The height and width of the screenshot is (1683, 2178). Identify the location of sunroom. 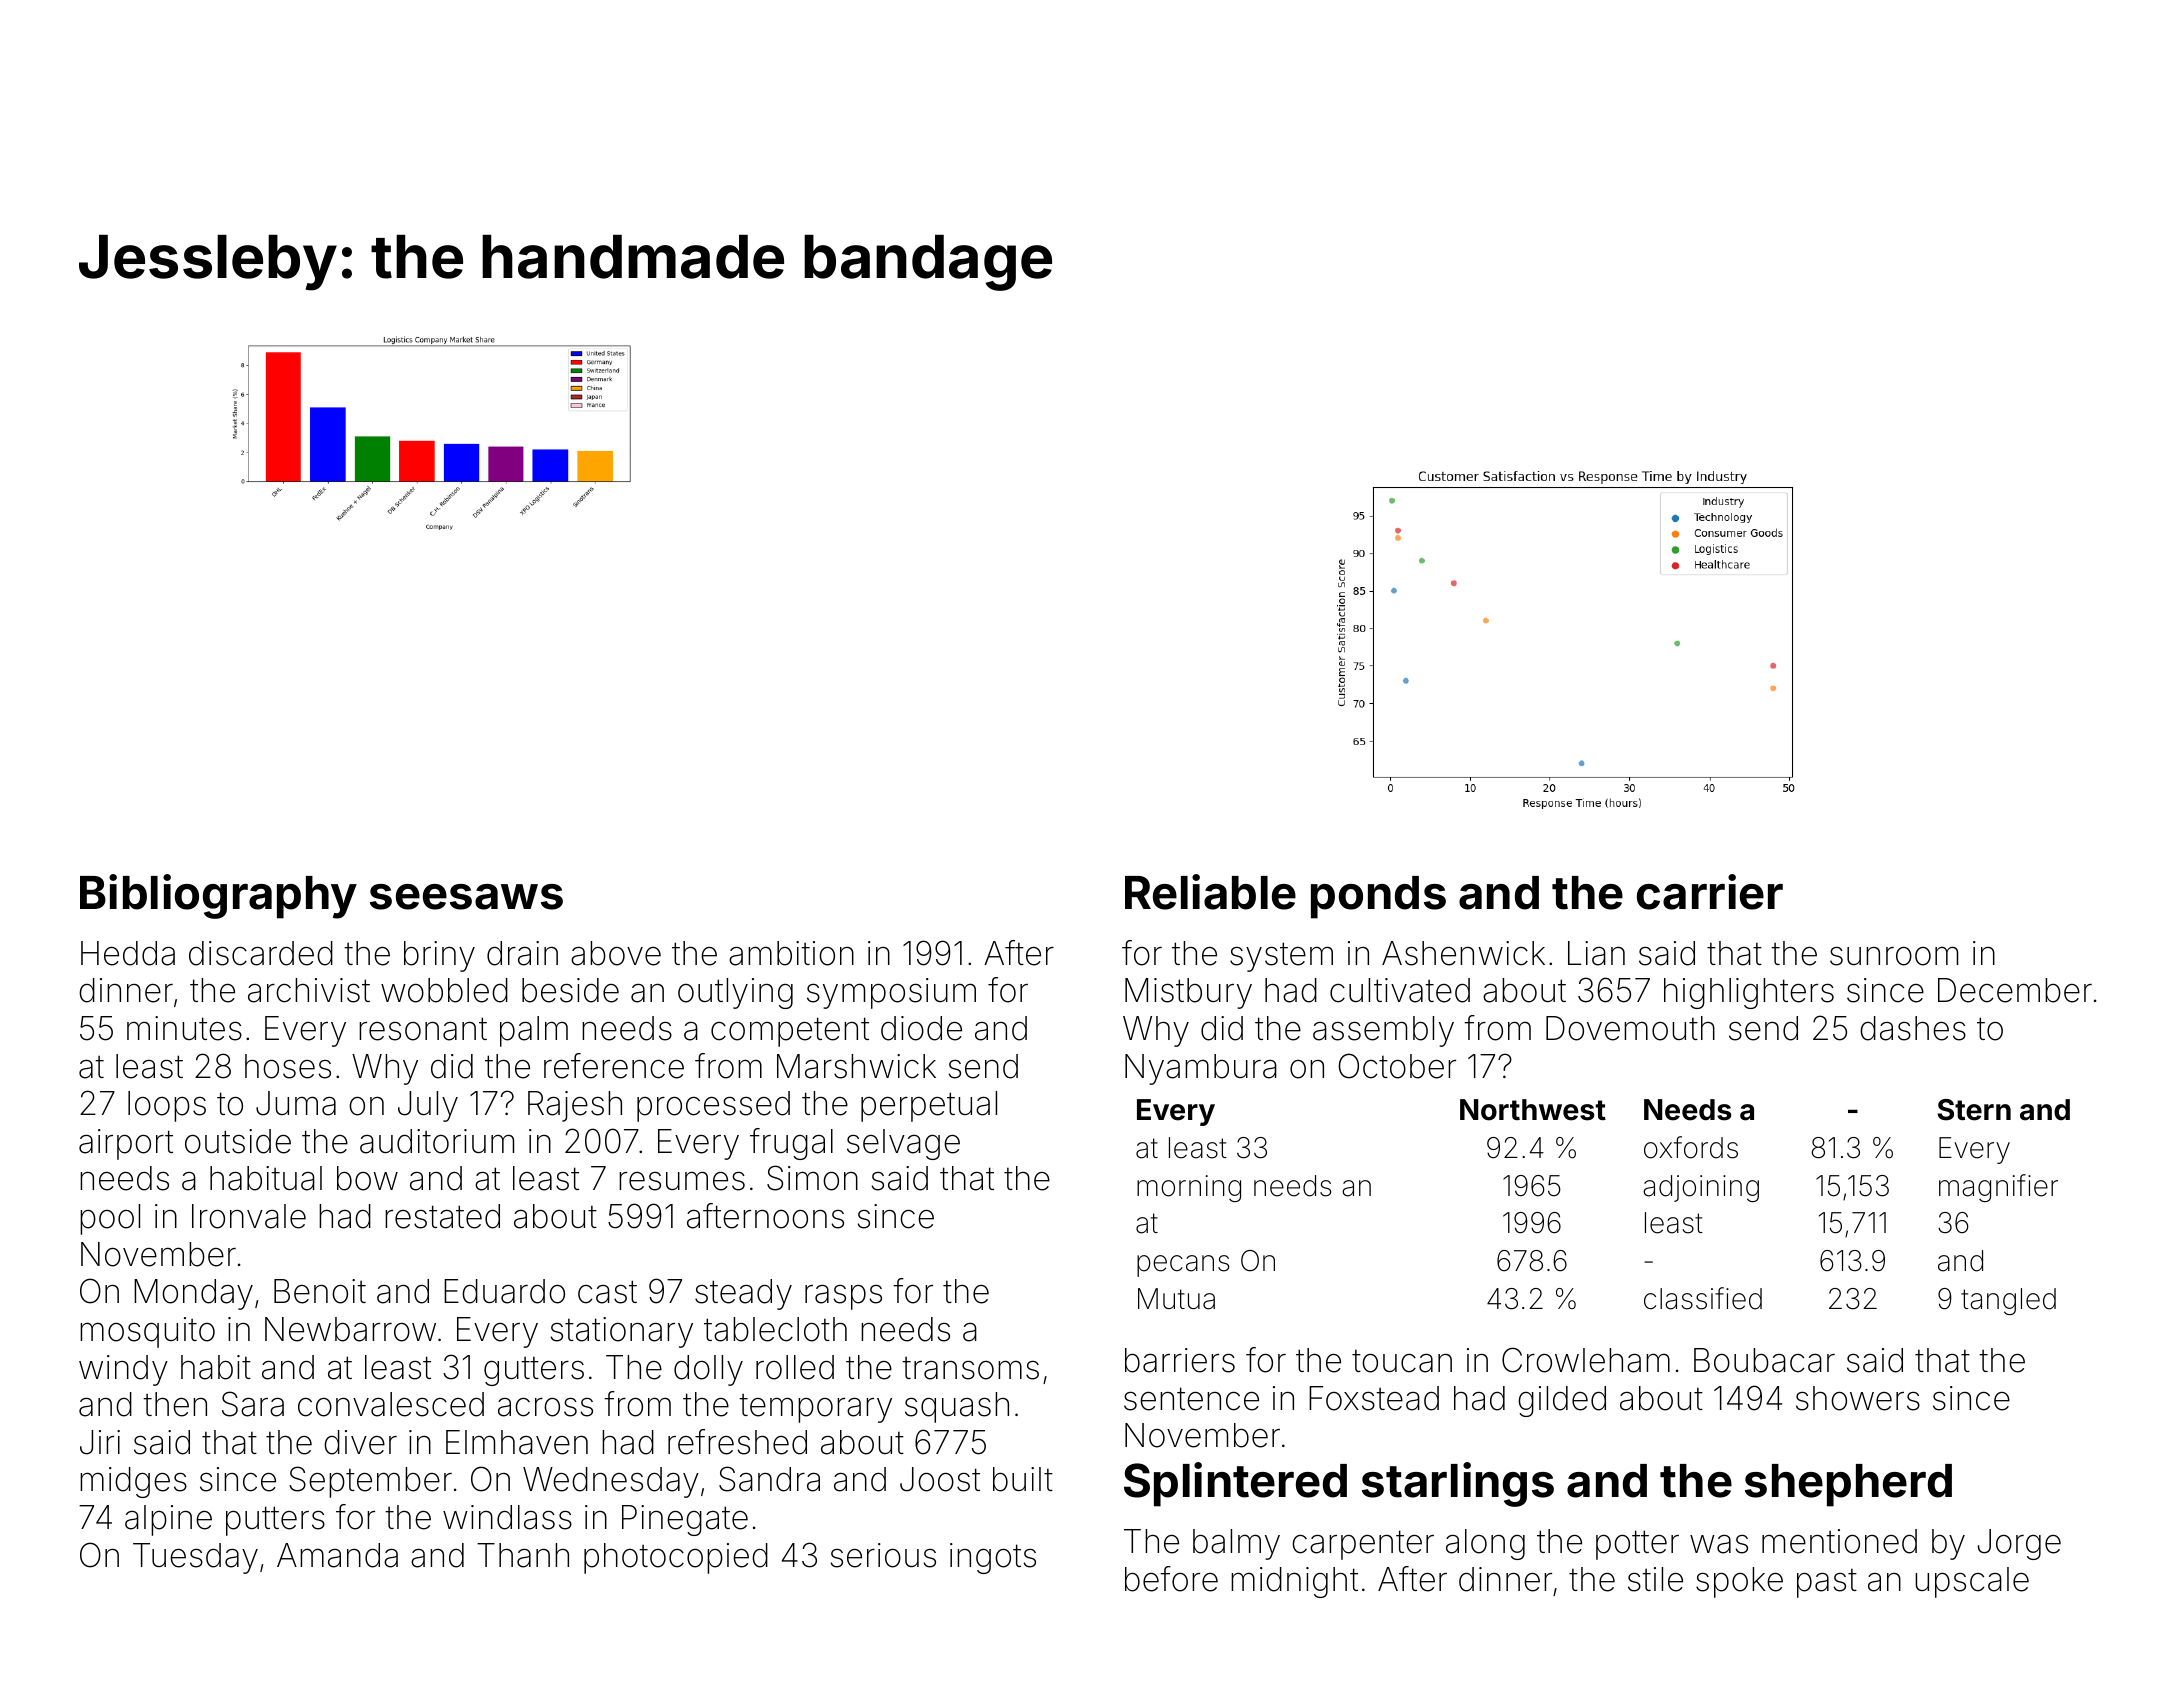
(1894, 956).
